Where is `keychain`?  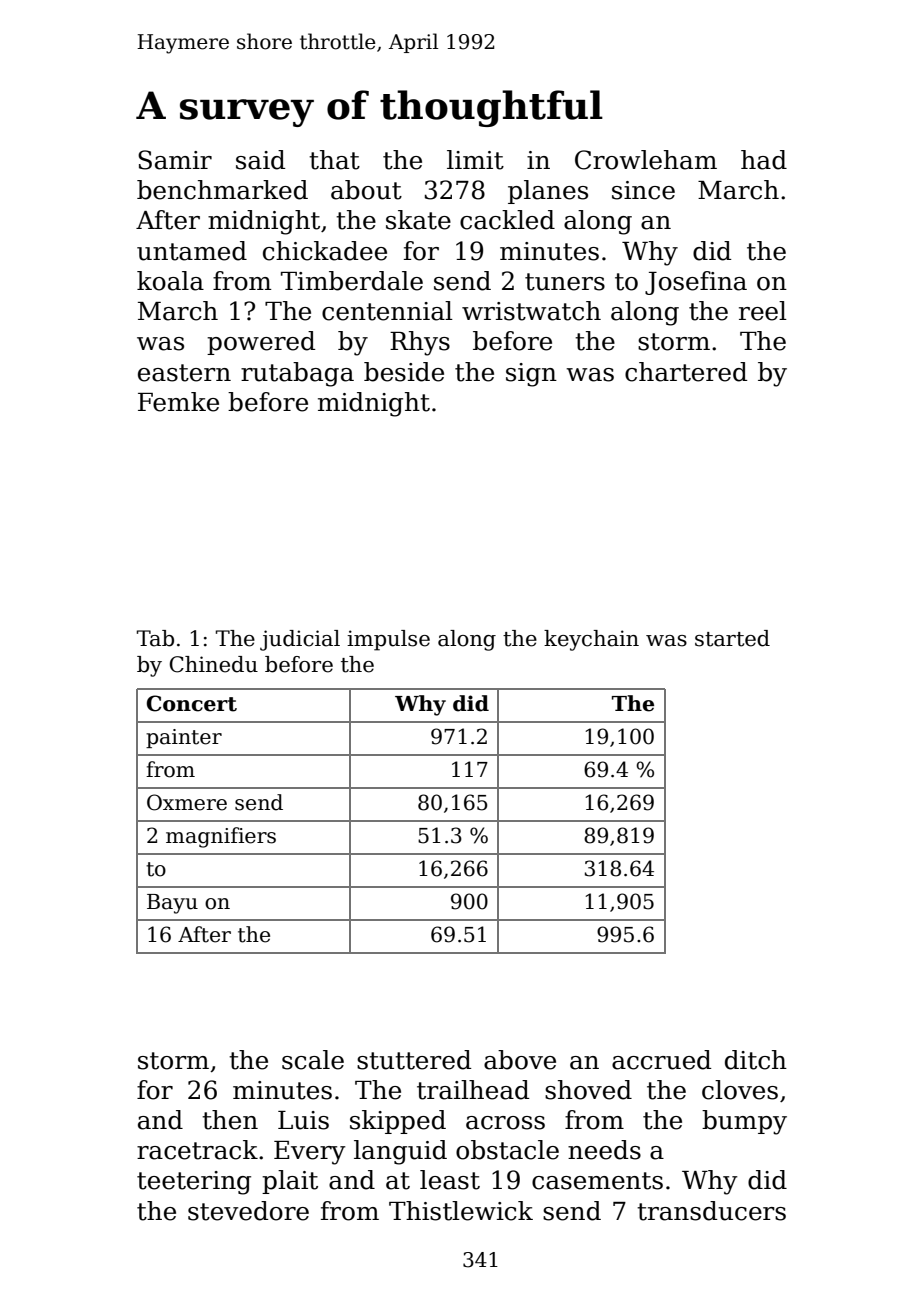 keychain is located at coordinates (591, 640).
